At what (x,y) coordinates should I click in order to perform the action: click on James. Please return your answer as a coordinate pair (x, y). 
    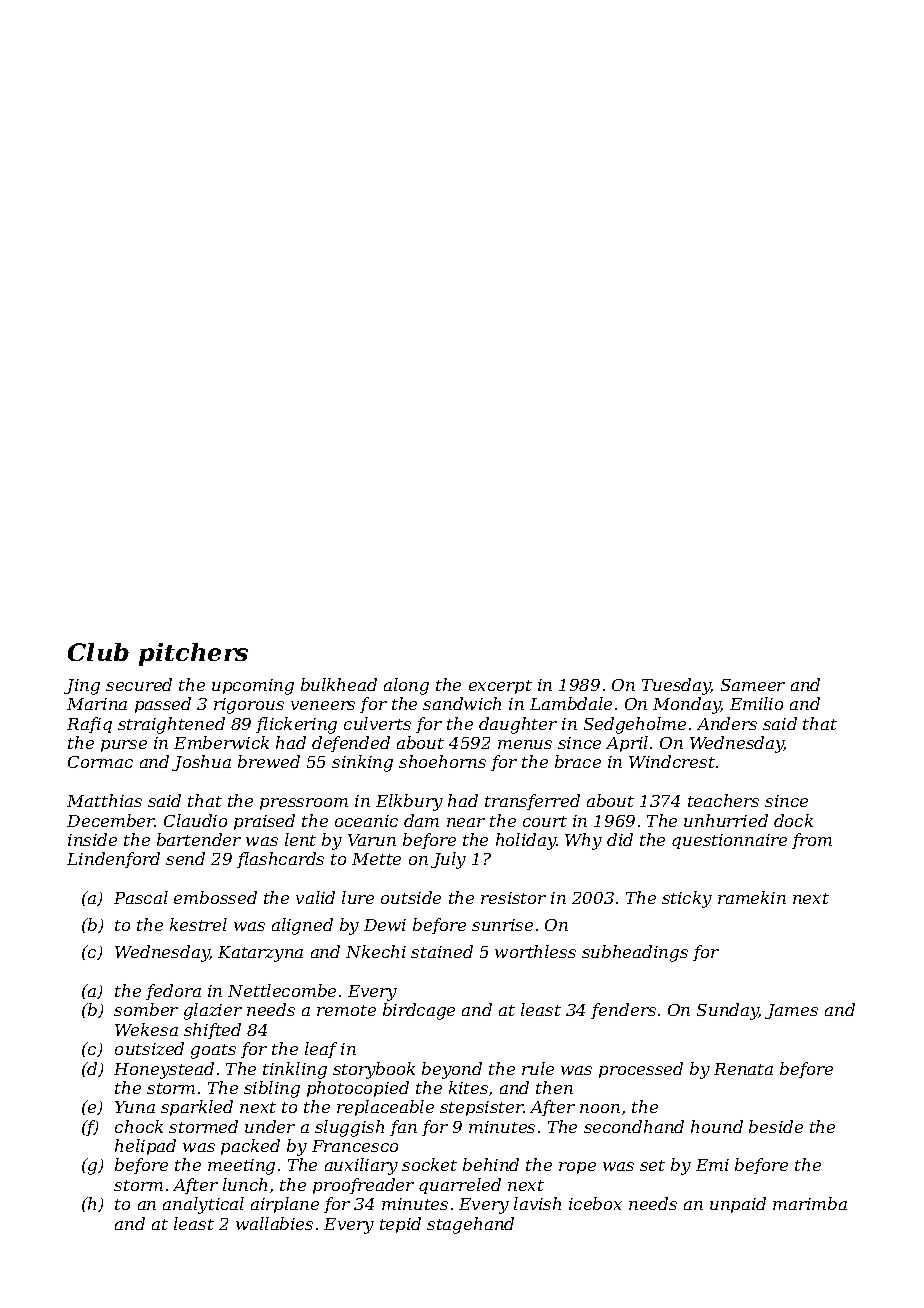
    Looking at the image, I should click on (791, 1011).
